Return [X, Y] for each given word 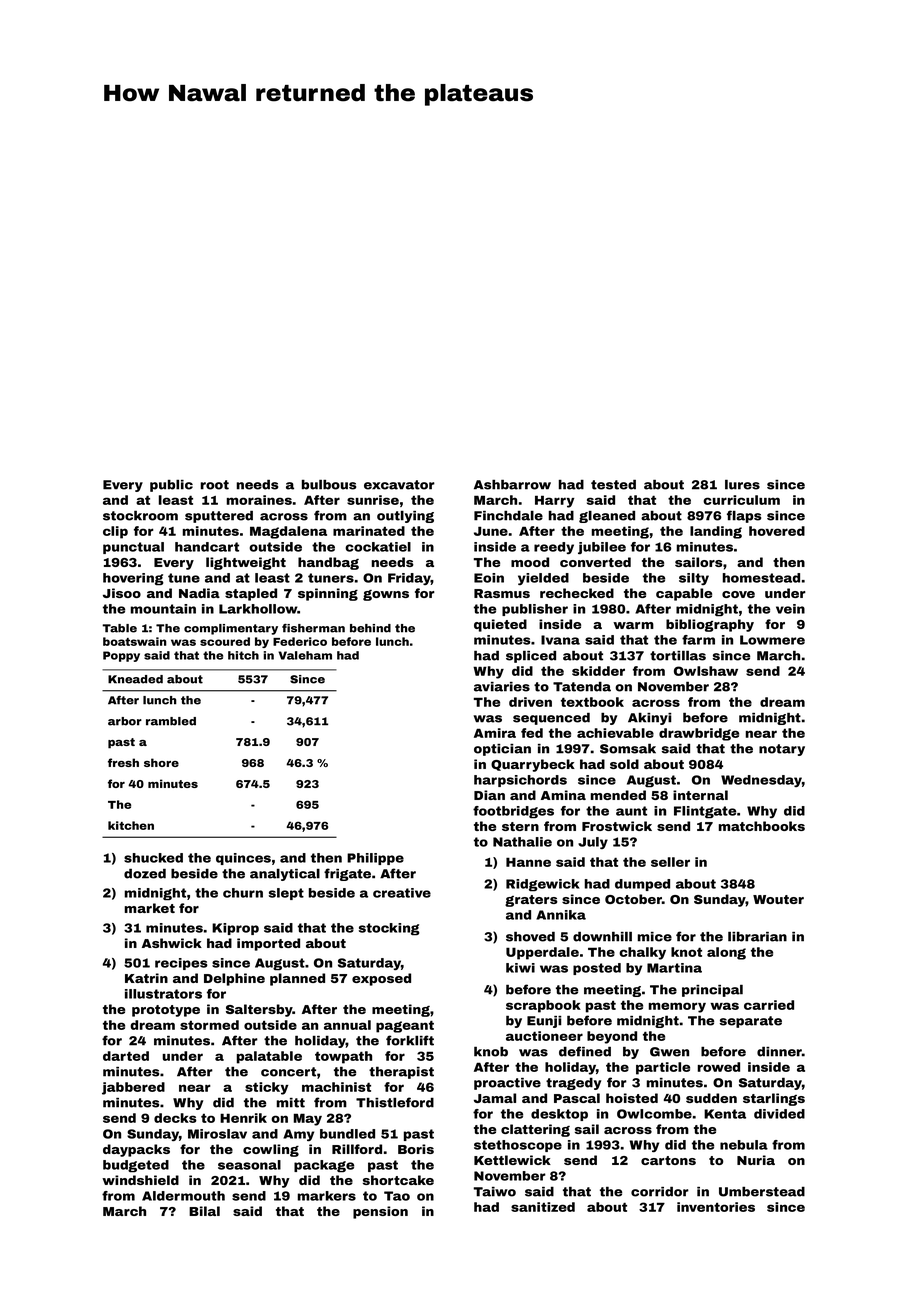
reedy [554, 548]
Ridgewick [543, 885]
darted [126, 1056]
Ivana [560, 640]
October [633, 899]
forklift [410, 1040]
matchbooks [762, 826]
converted [595, 562]
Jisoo [122, 593]
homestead [761, 578]
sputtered [219, 517]
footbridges [513, 812]
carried [769, 1005]
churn [243, 893]
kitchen [131, 825]
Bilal [204, 1211]
